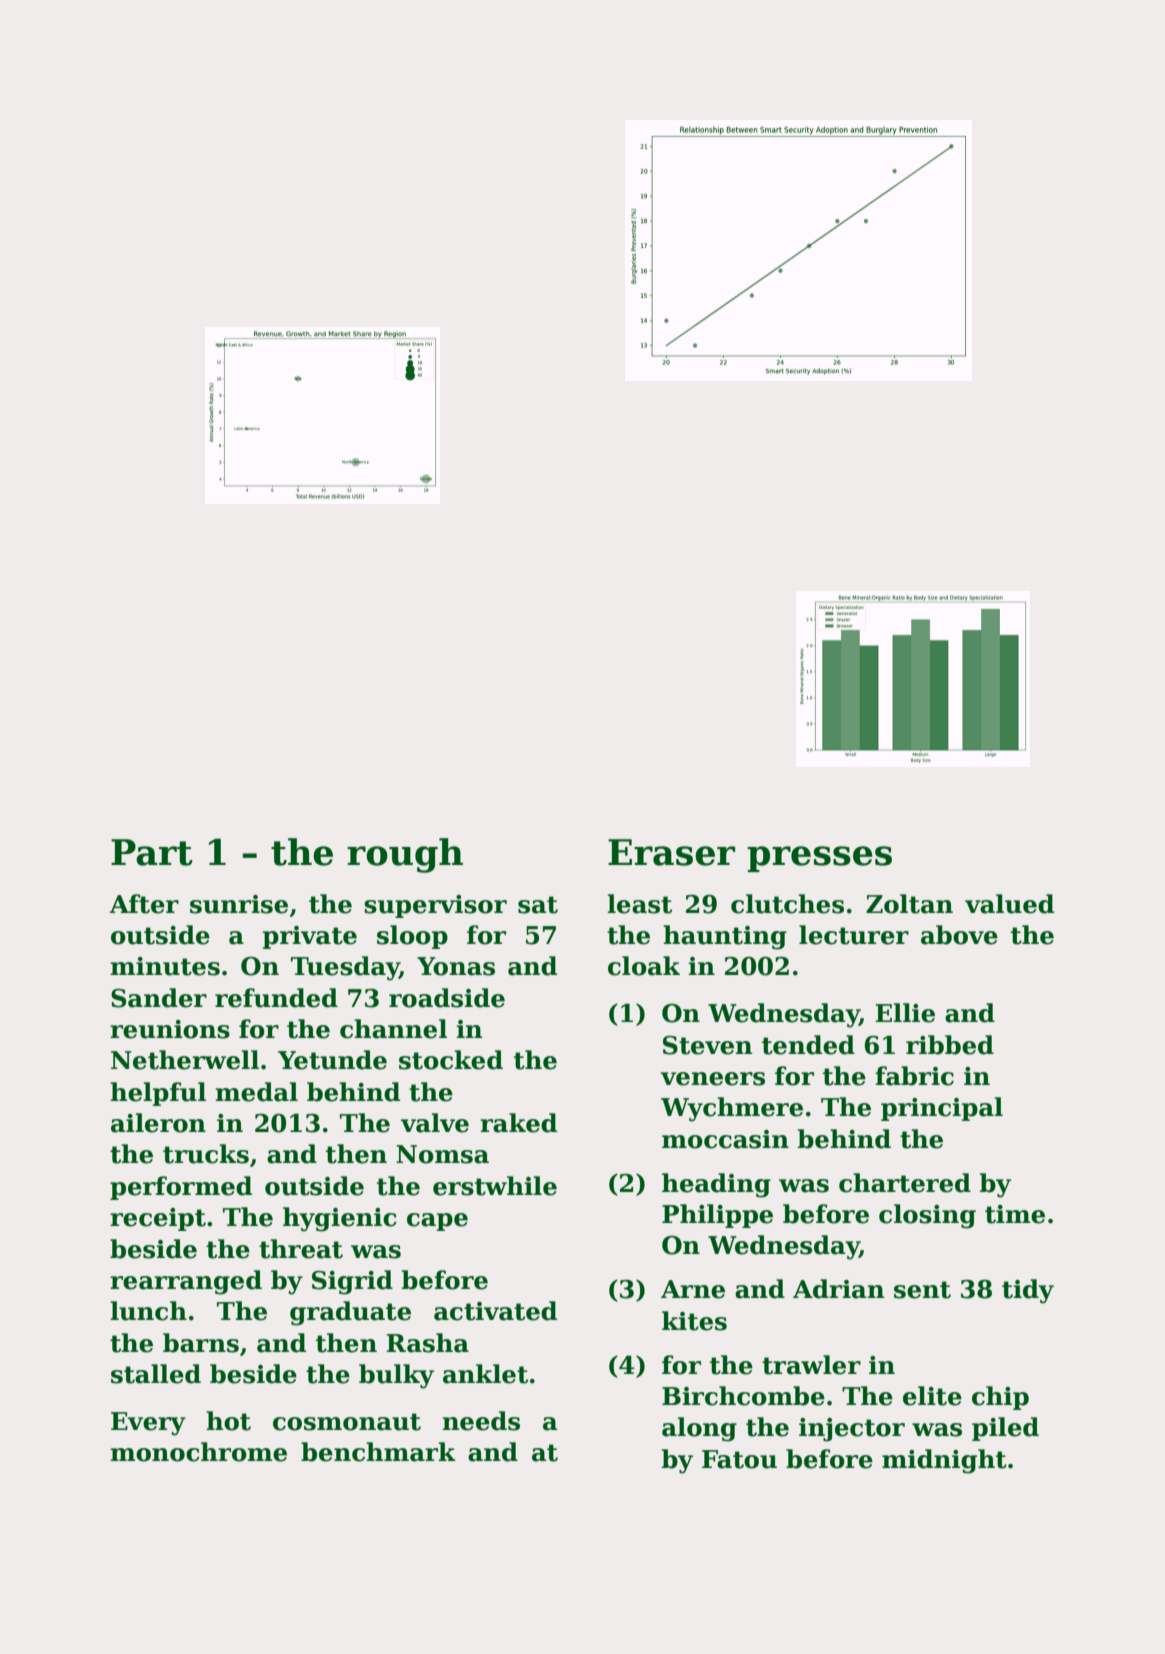  I want to click on presses, so click(819, 859).
